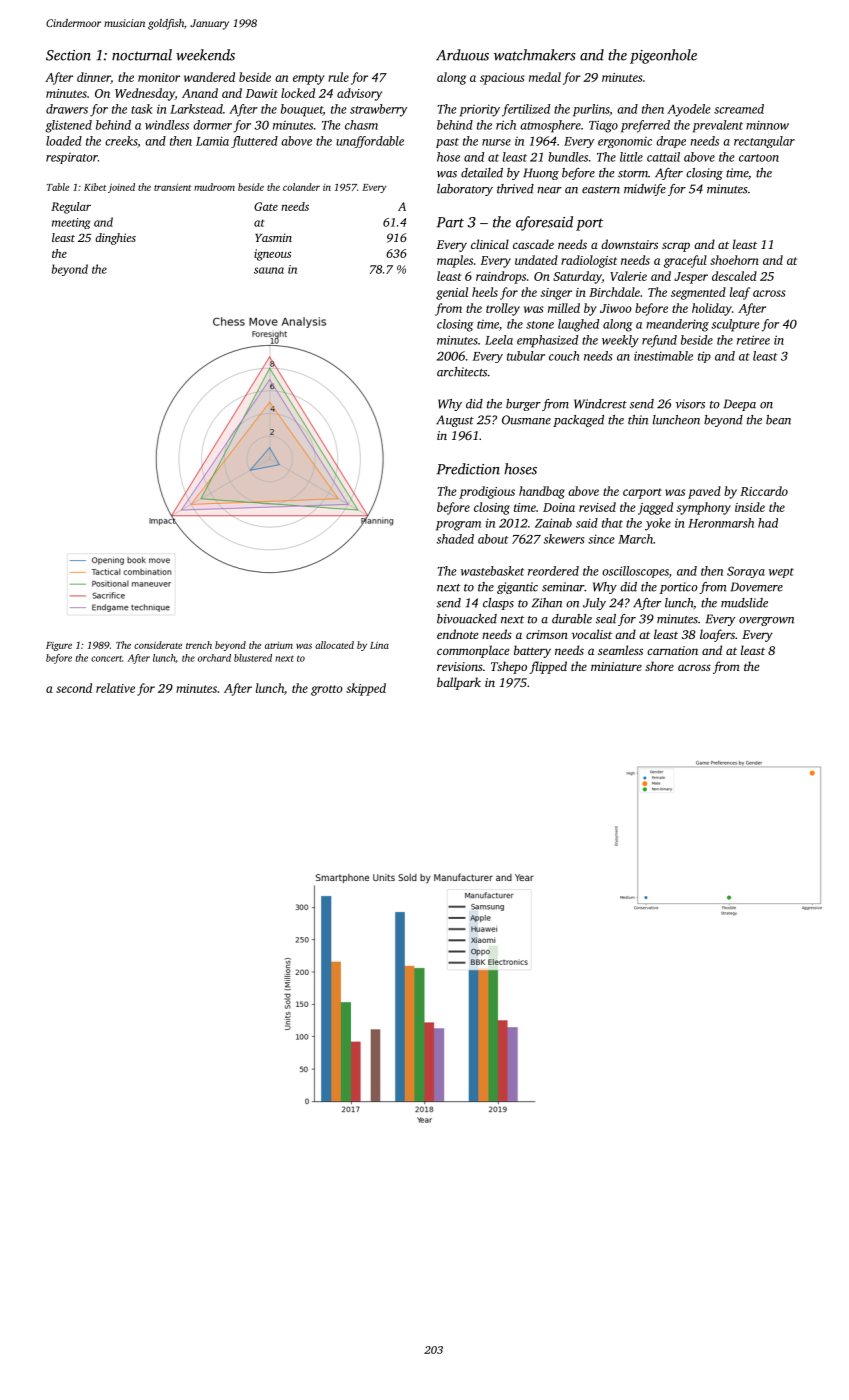 Image resolution: width=849 pixels, height=1400 pixels. What do you see at coordinates (631, 157) in the screenshot?
I see `little` at bounding box center [631, 157].
